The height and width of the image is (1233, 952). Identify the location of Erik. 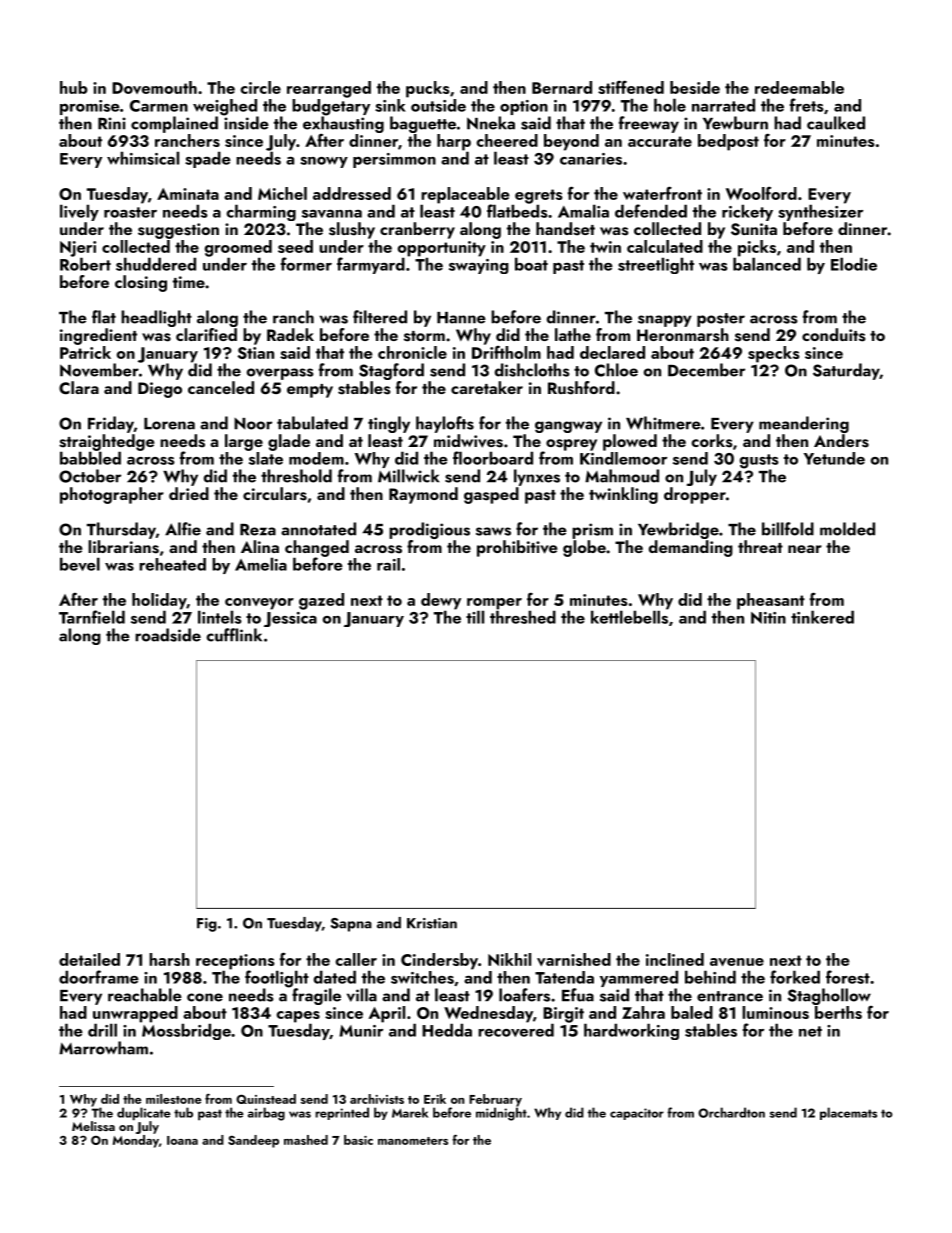
(435, 1099).
